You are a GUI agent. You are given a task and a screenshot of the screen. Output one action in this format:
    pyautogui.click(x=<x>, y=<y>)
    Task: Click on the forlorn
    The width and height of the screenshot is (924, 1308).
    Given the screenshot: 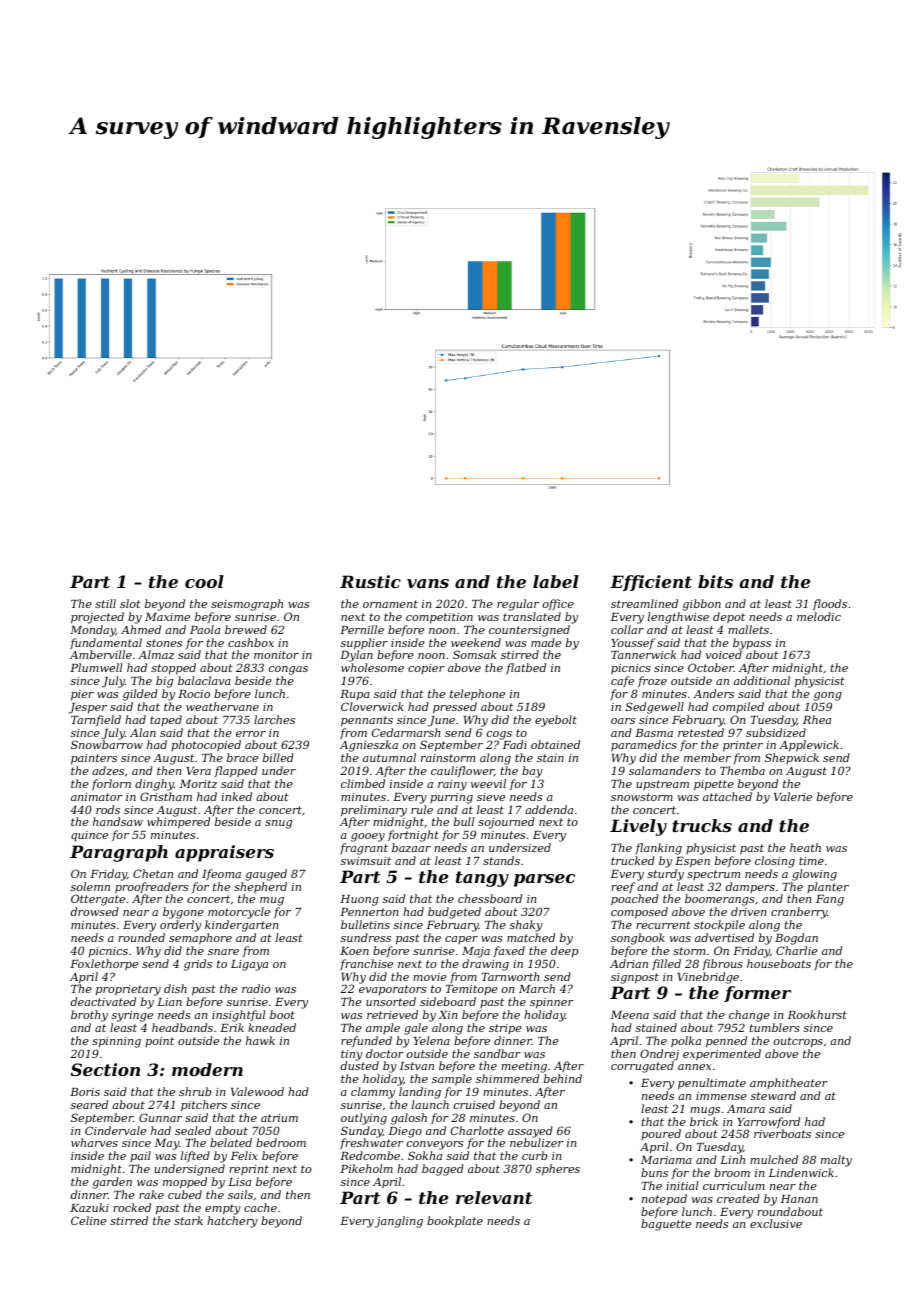 What is the action you would take?
    pyautogui.click(x=111, y=784)
